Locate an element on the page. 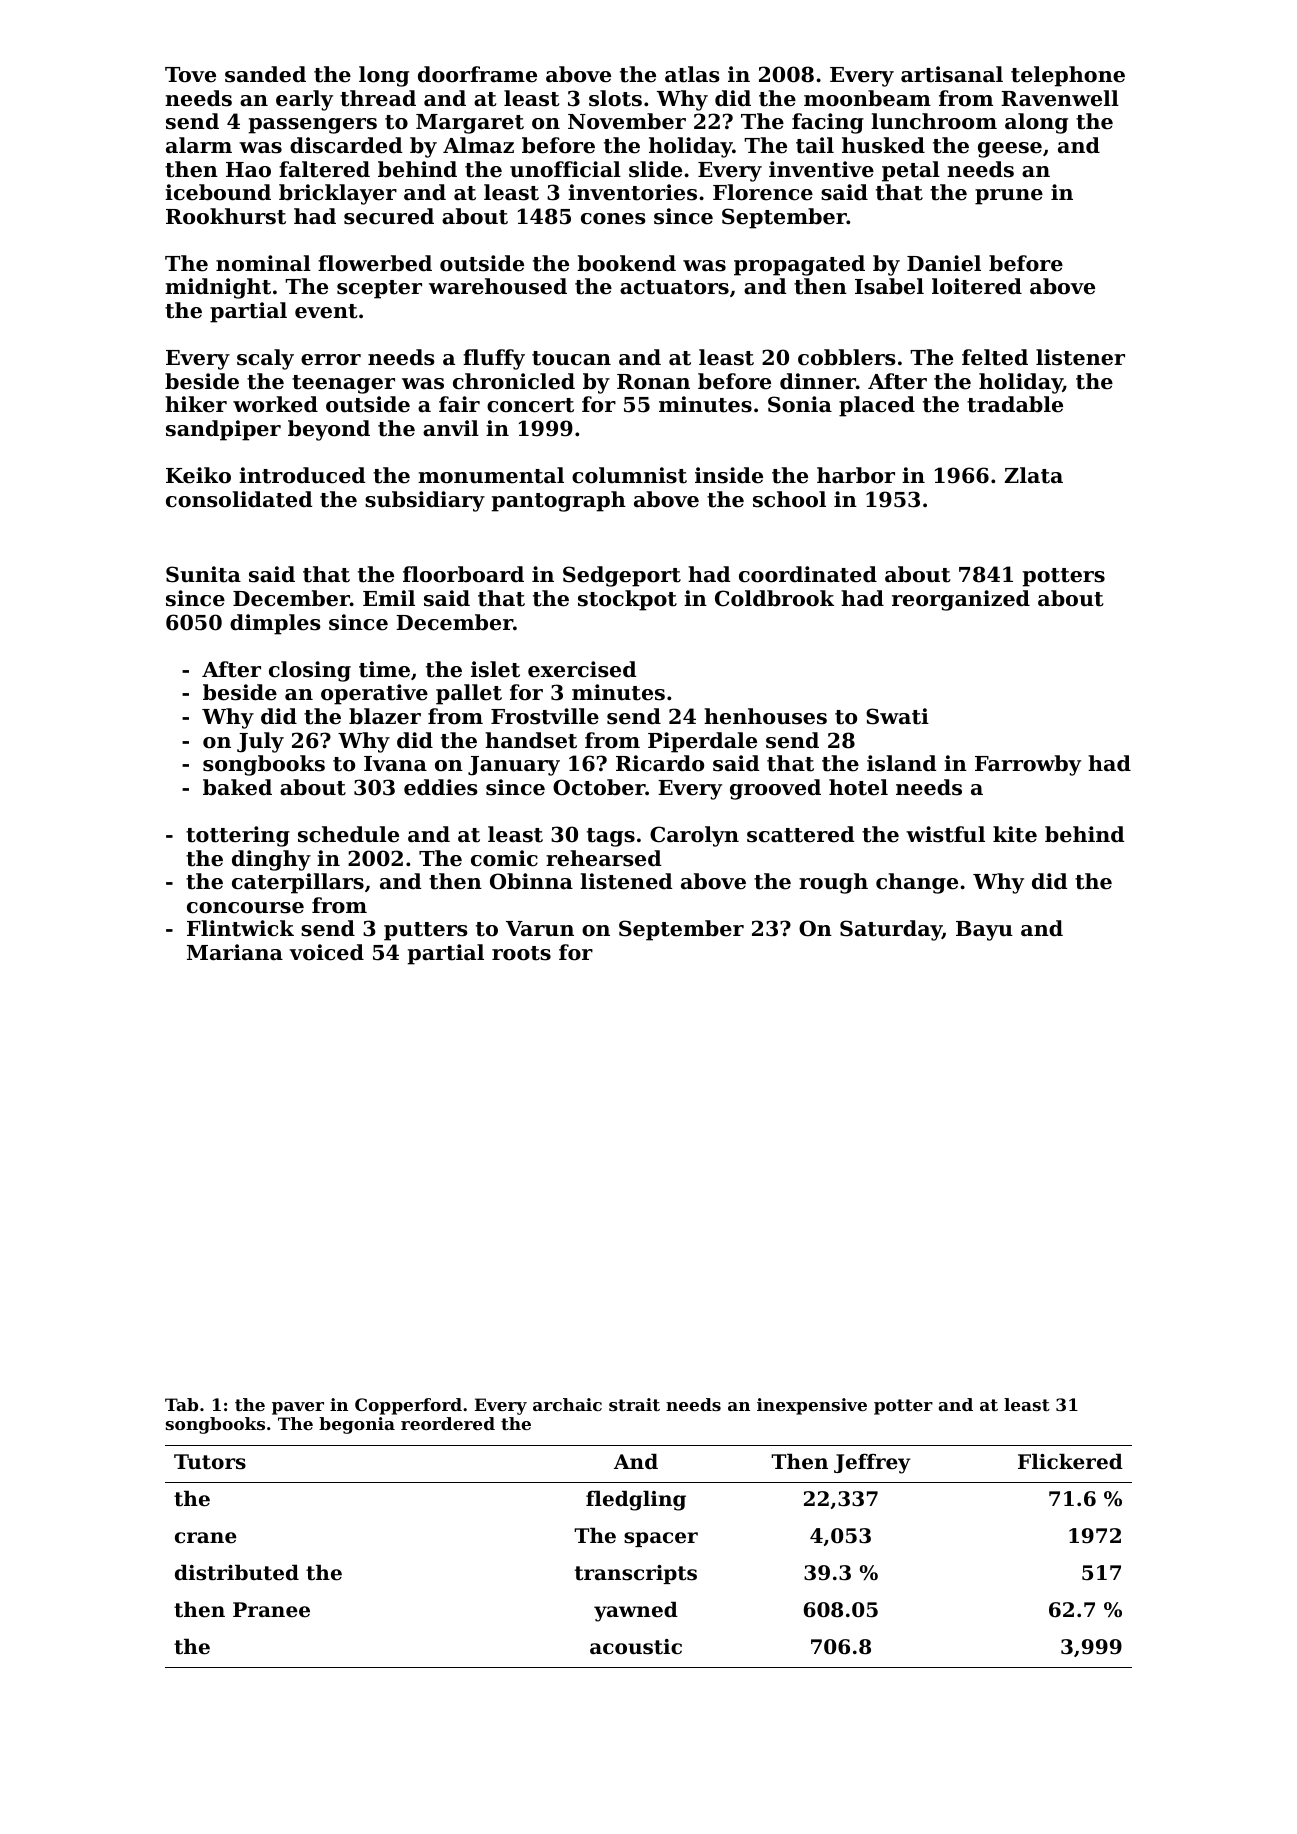 The image size is (1297, 1834). artisanal is located at coordinates (952, 74).
